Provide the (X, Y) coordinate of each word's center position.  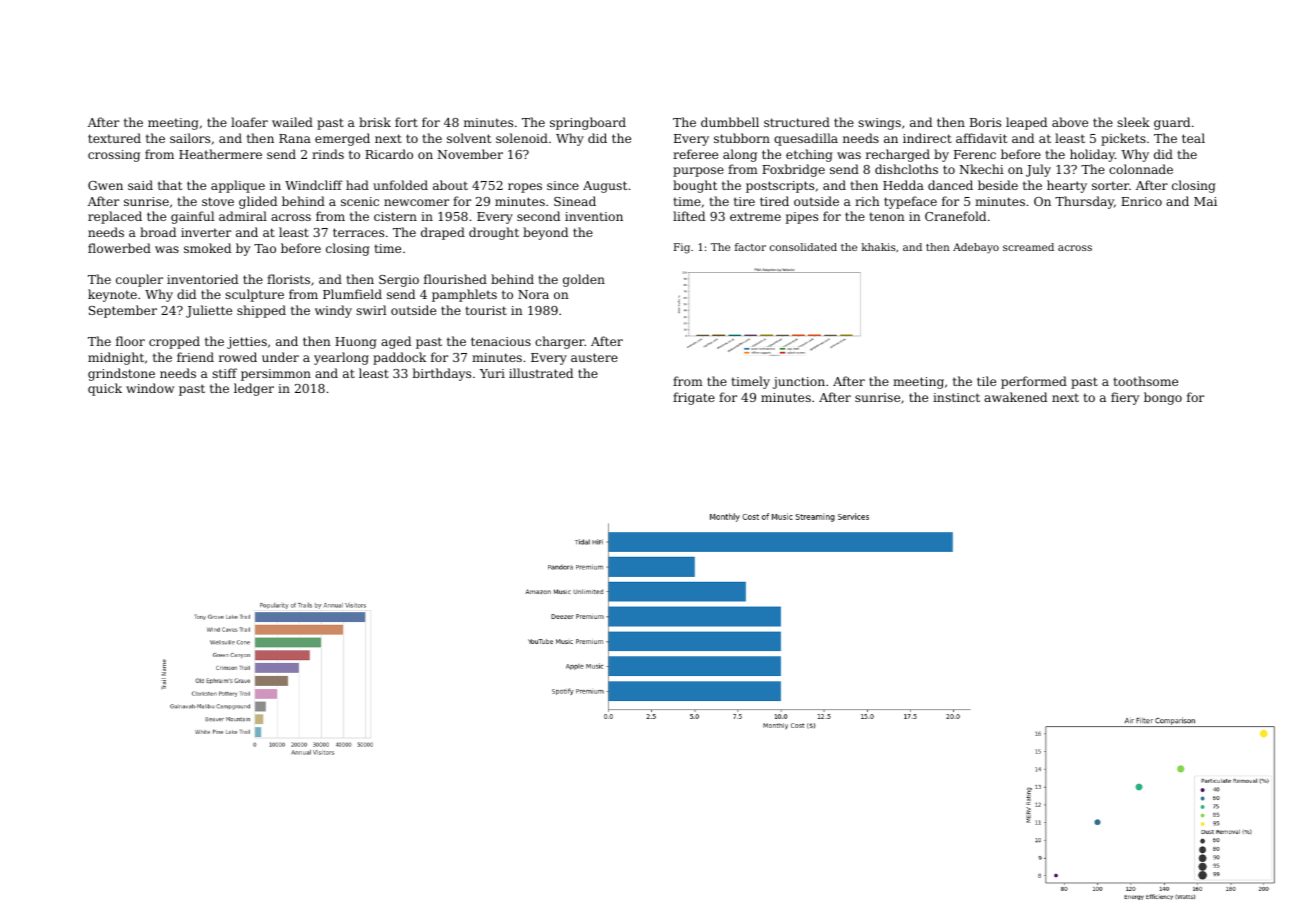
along (740, 155)
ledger (254, 389)
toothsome (1145, 381)
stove (218, 201)
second (538, 216)
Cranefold (955, 216)
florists (288, 279)
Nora (533, 294)
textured (114, 138)
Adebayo (976, 248)
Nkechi (981, 169)
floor (130, 341)
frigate (694, 398)
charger (560, 342)
